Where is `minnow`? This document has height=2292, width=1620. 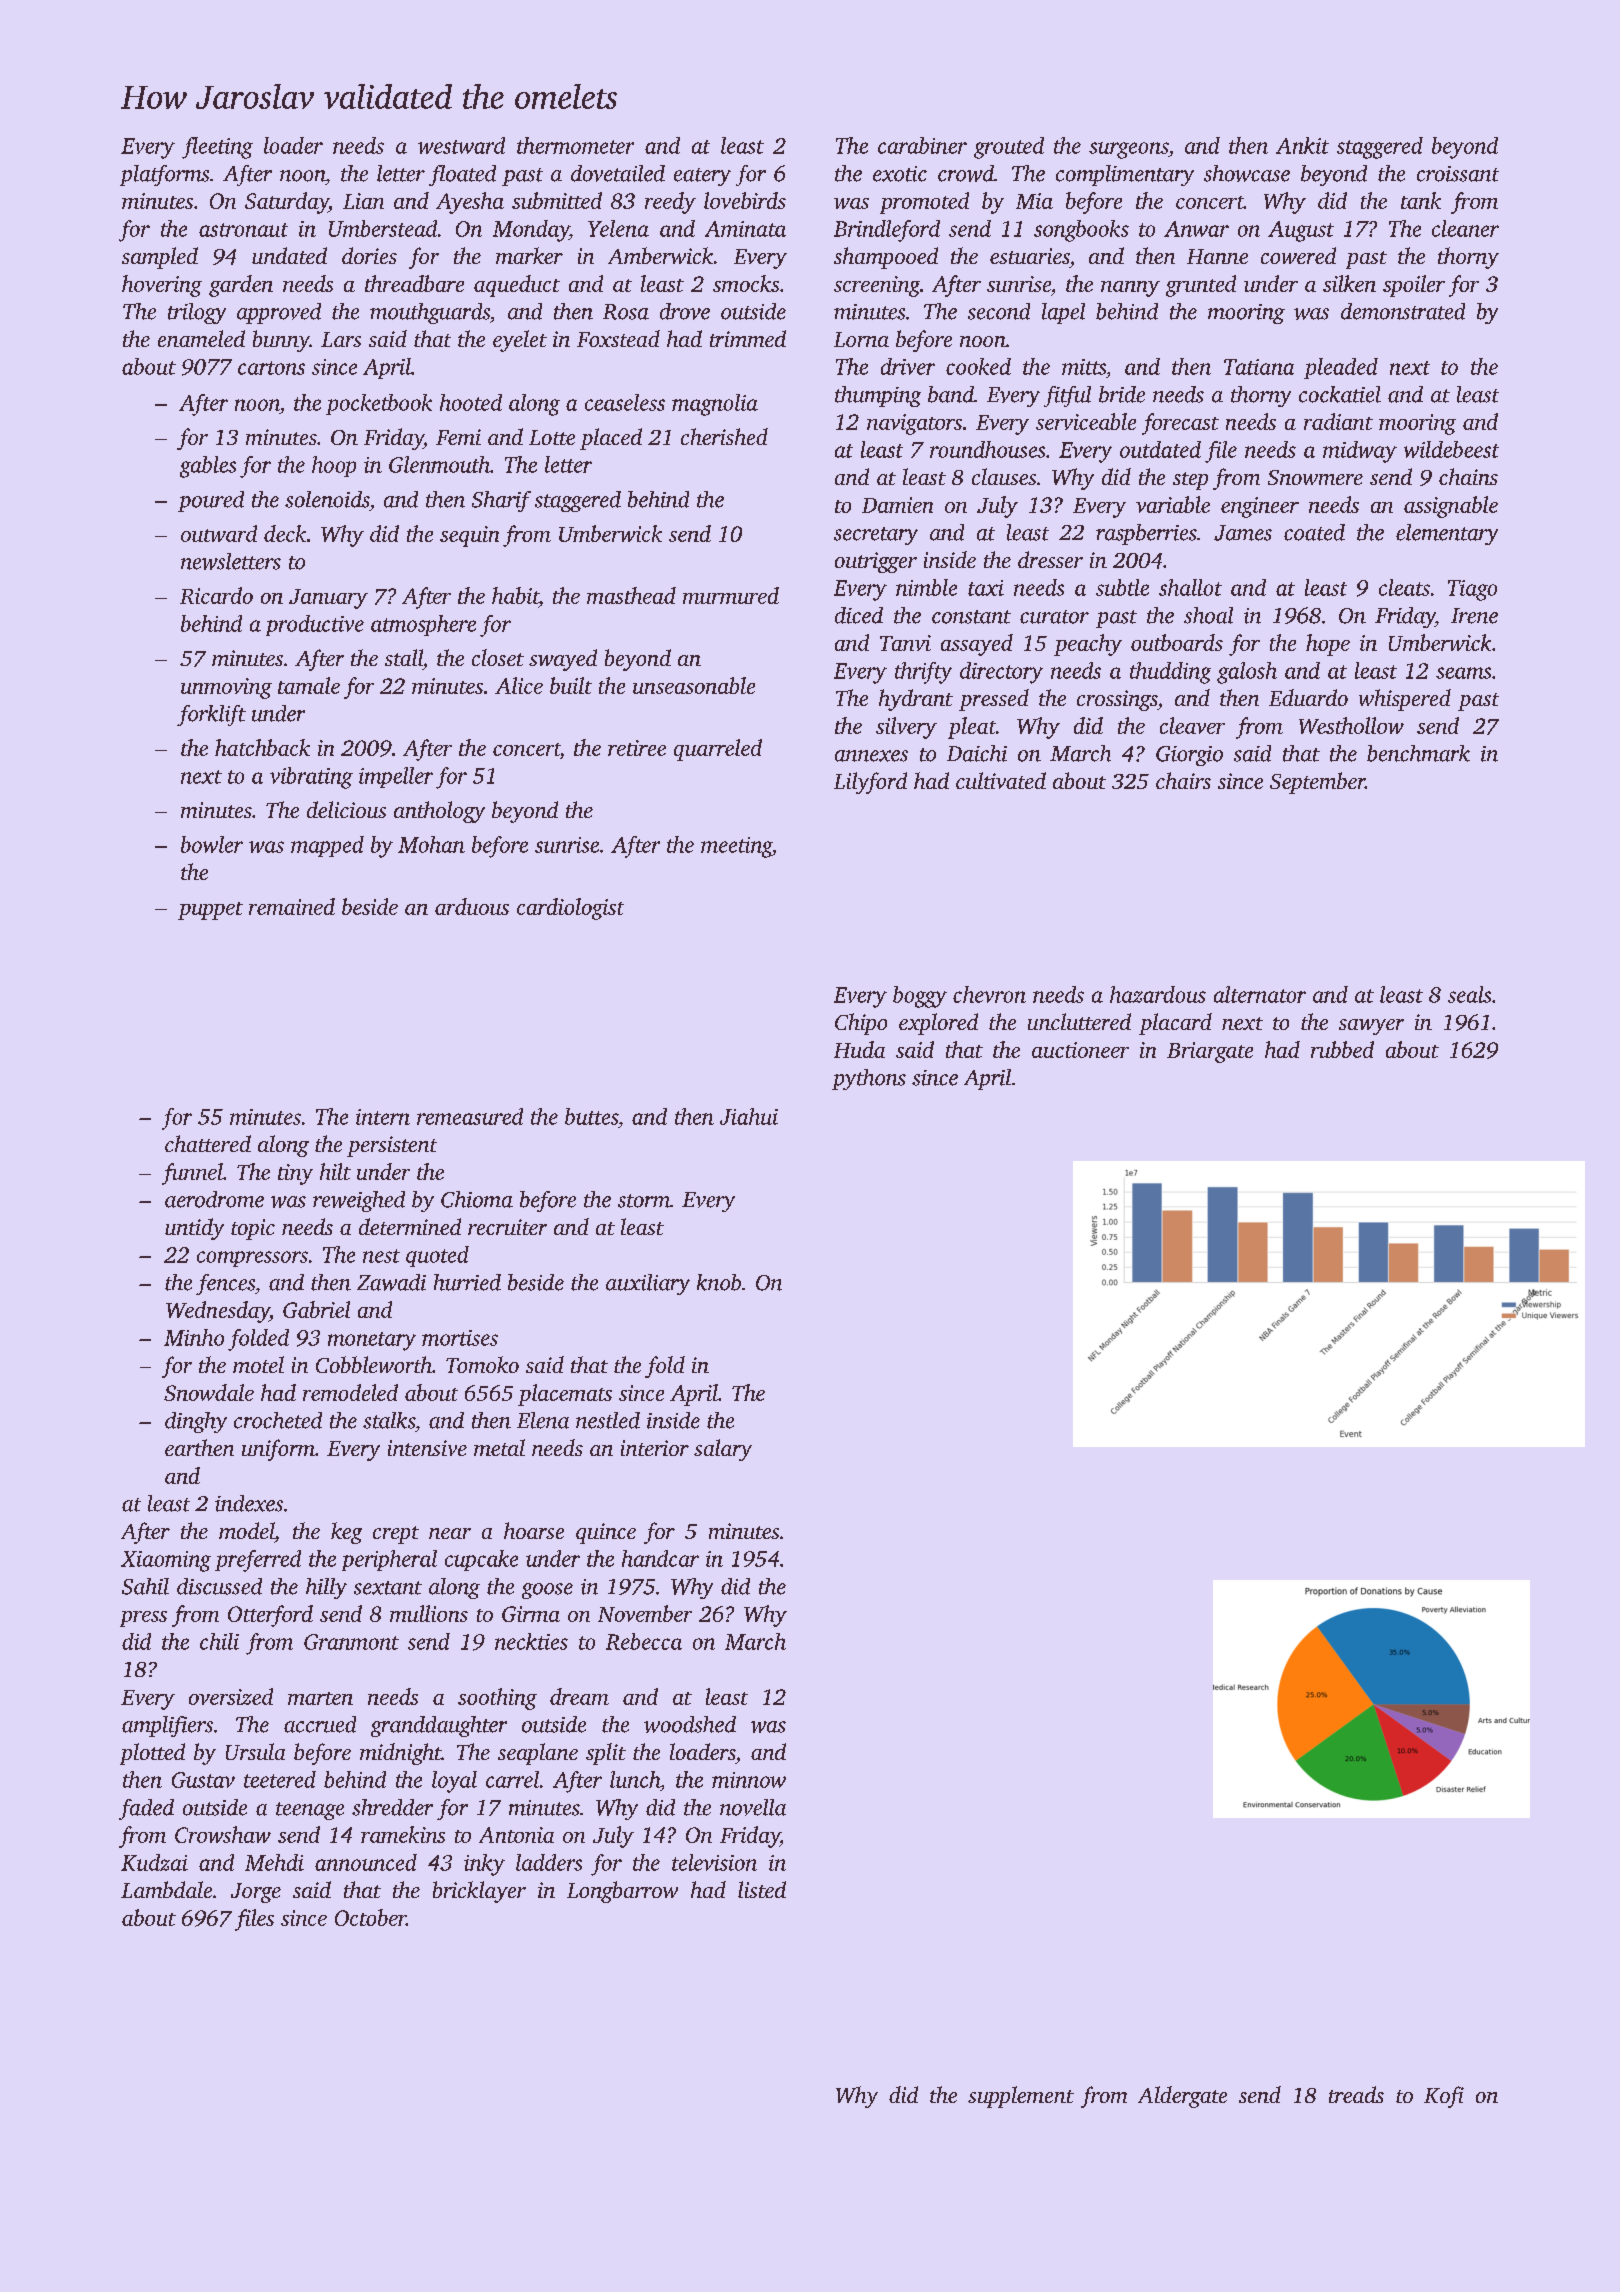 minnow is located at coordinates (749, 1780).
